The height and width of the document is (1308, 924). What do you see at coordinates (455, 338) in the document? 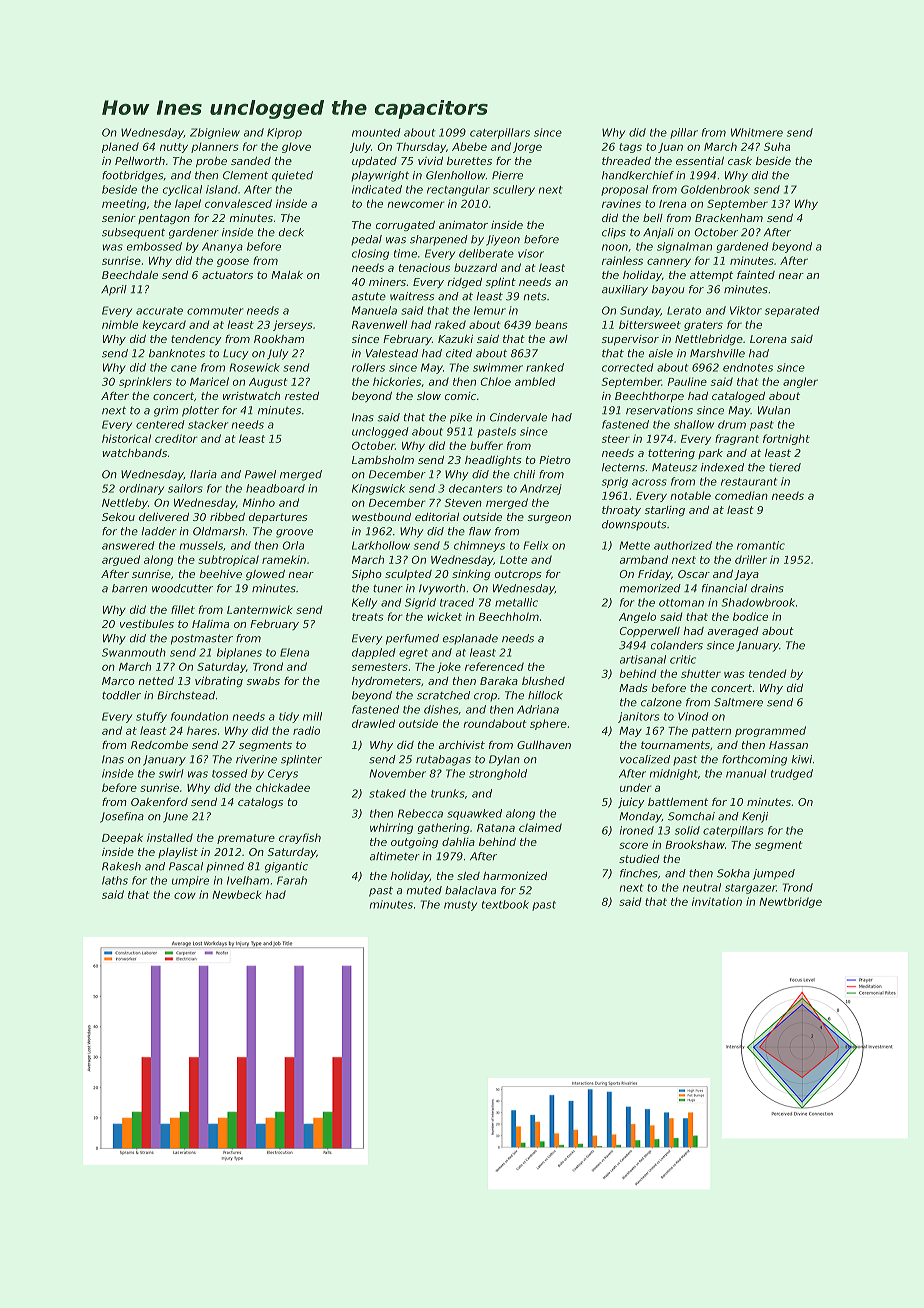
I see `Kazuki` at bounding box center [455, 338].
